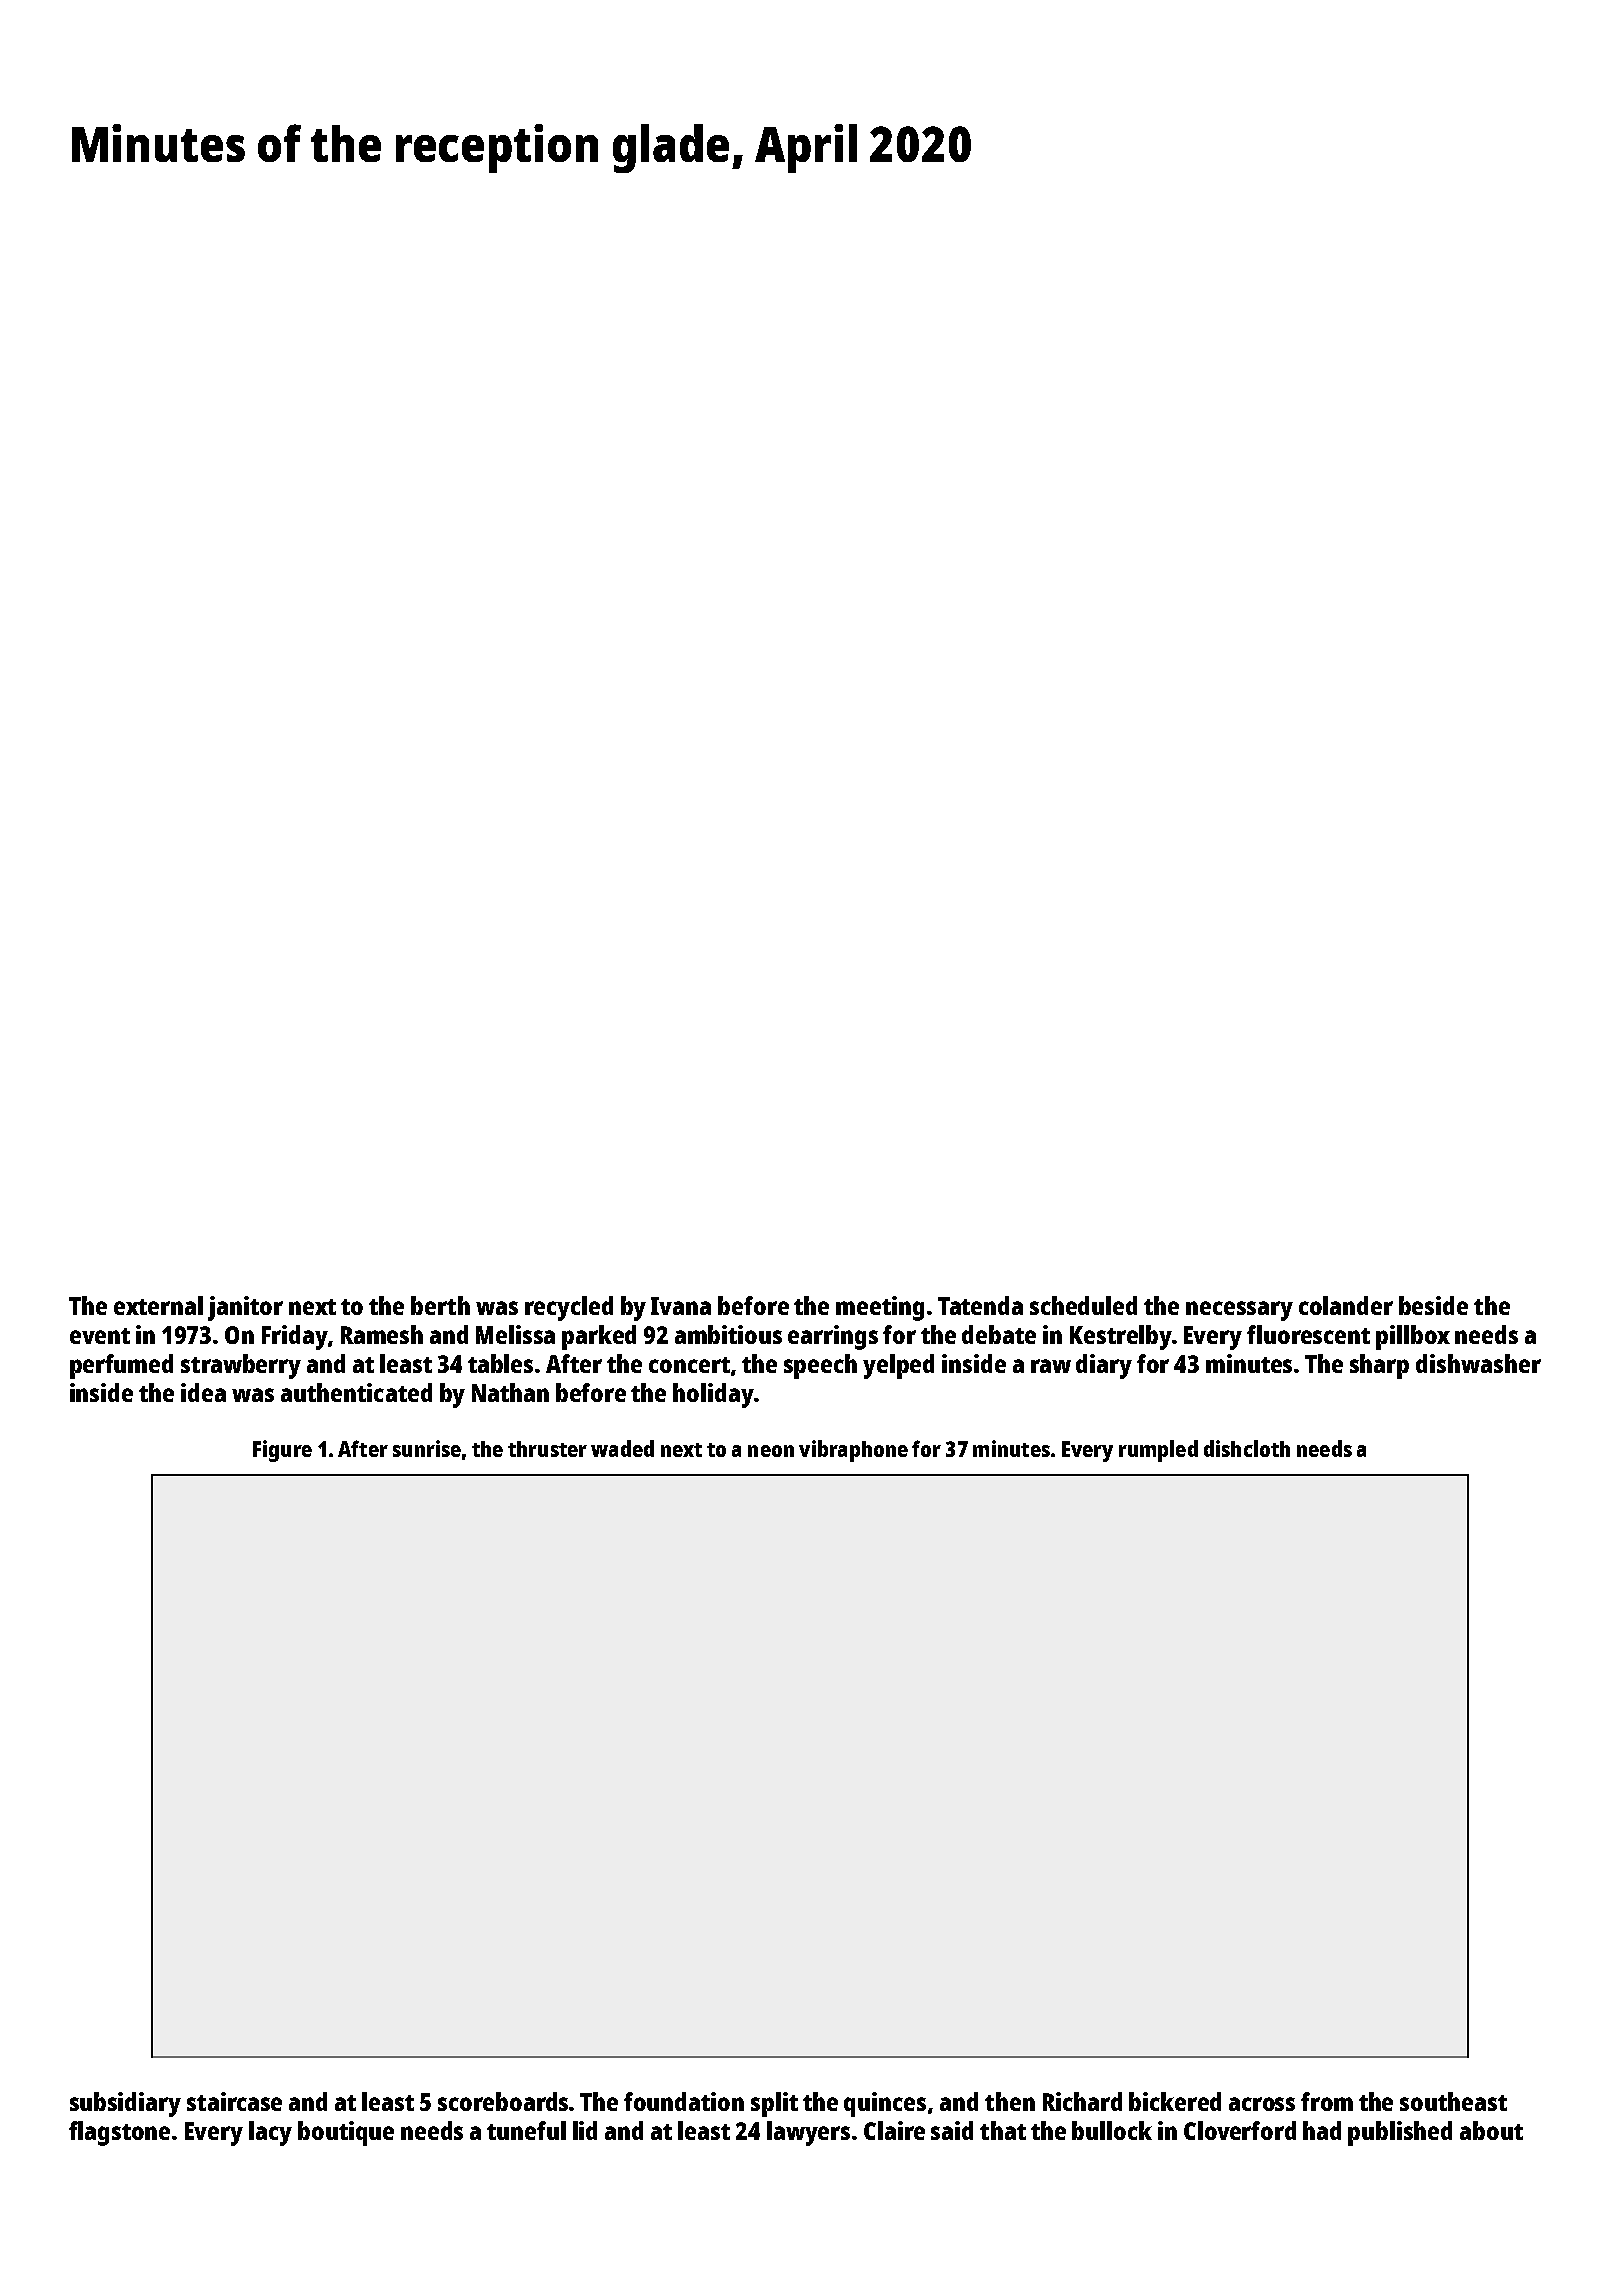 Image resolution: width=1620 pixels, height=2292 pixels. What do you see at coordinates (771, 1451) in the document?
I see `neon` at bounding box center [771, 1451].
